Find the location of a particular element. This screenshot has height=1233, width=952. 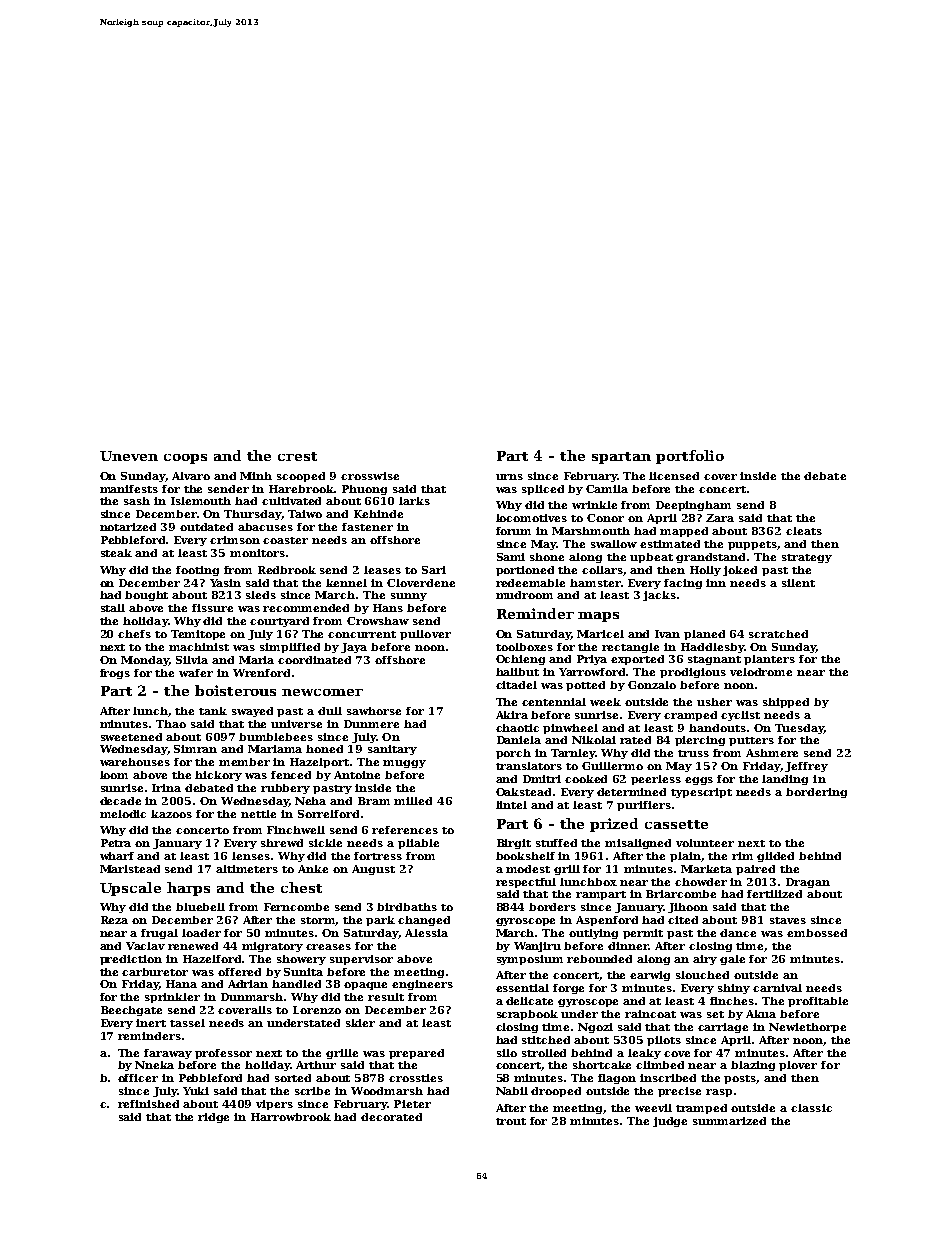

Akira is located at coordinates (512, 715).
